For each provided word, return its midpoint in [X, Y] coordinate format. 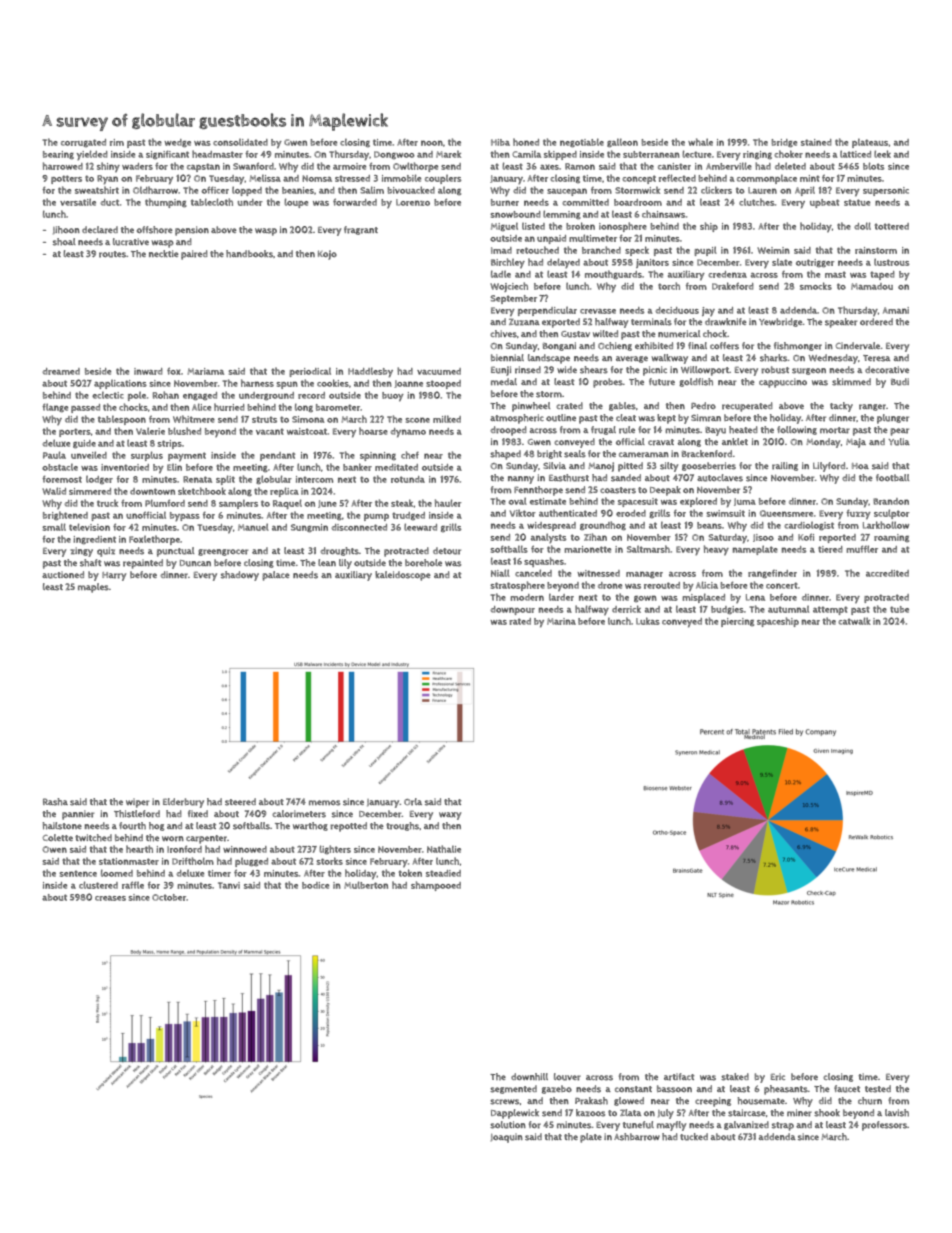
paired [194, 255]
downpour [512, 610]
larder [561, 597]
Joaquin [507, 1138]
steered [240, 802]
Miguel [504, 227]
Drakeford [733, 286]
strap [783, 1126]
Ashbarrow [637, 1137]
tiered [830, 549]
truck [107, 503]
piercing [737, 622]
